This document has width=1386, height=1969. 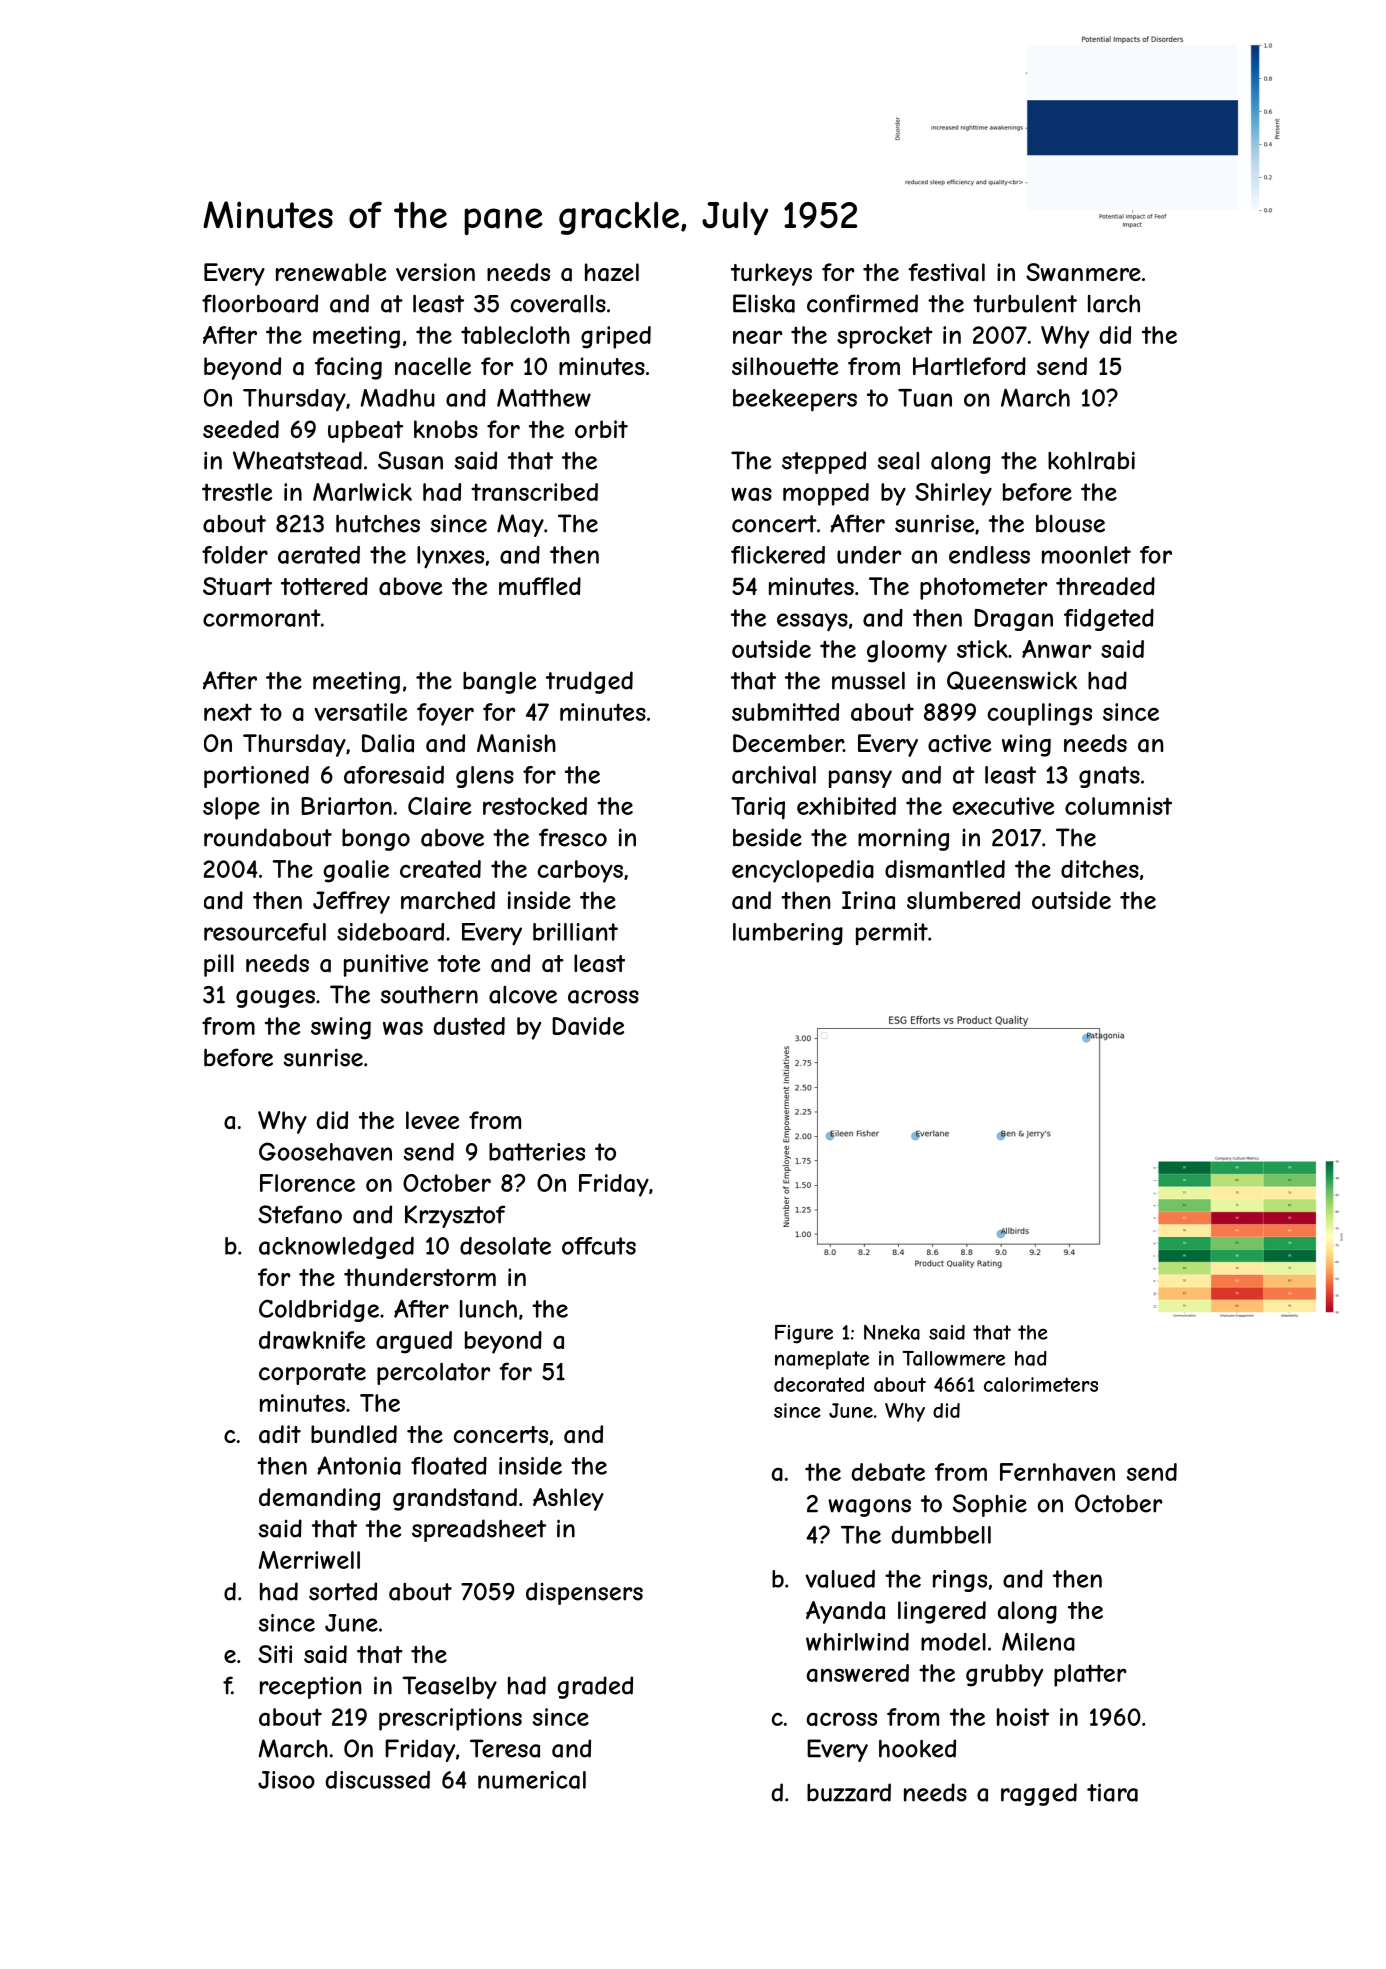 What do you see at coordinates (819, 1384) in the document?
I see `decorated` at bounding box center [819, 1384].
